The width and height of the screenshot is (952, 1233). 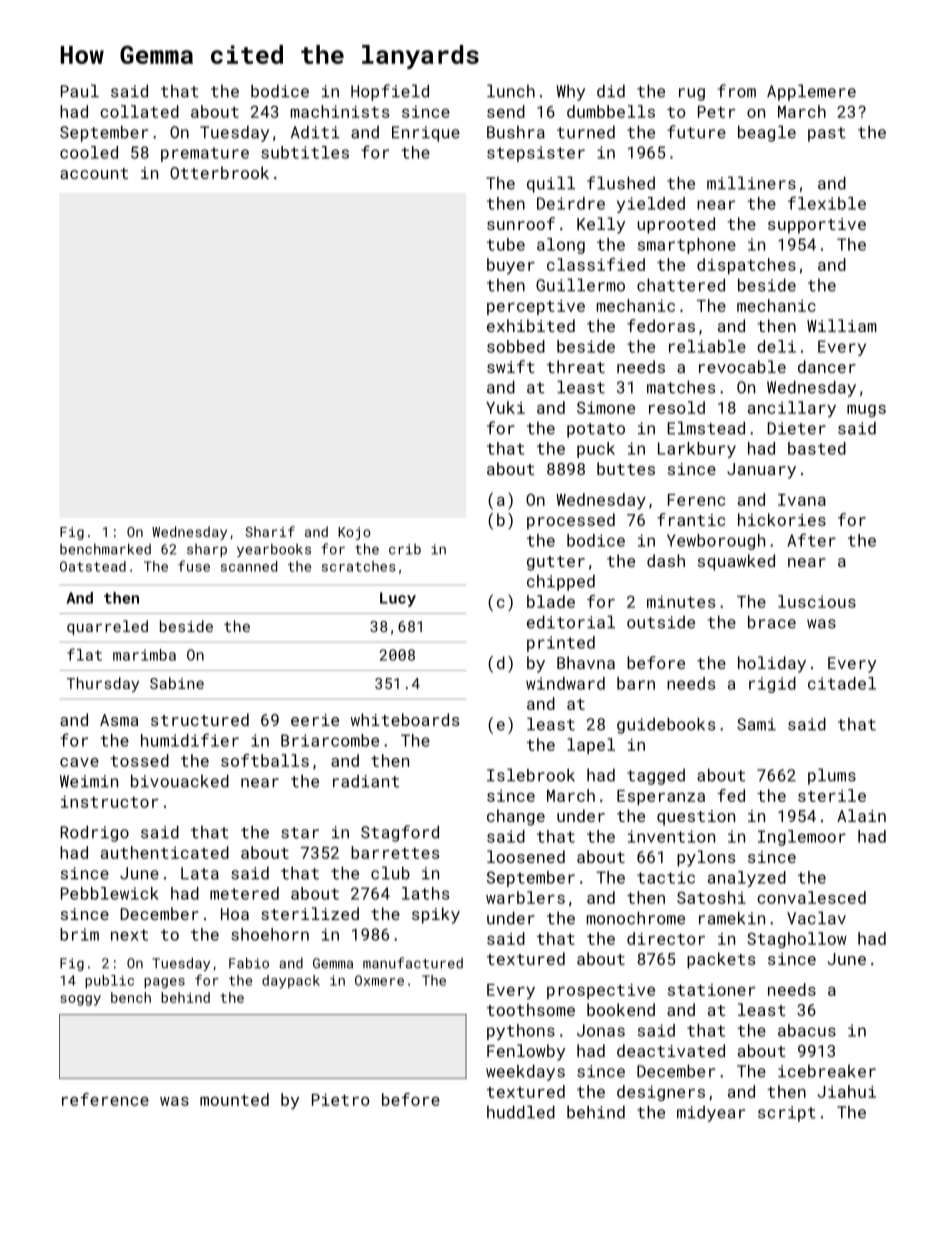 What do you see at coordinates (425, 893) in the screenshot?
I see `laths` at bounding box center [425, 893].
